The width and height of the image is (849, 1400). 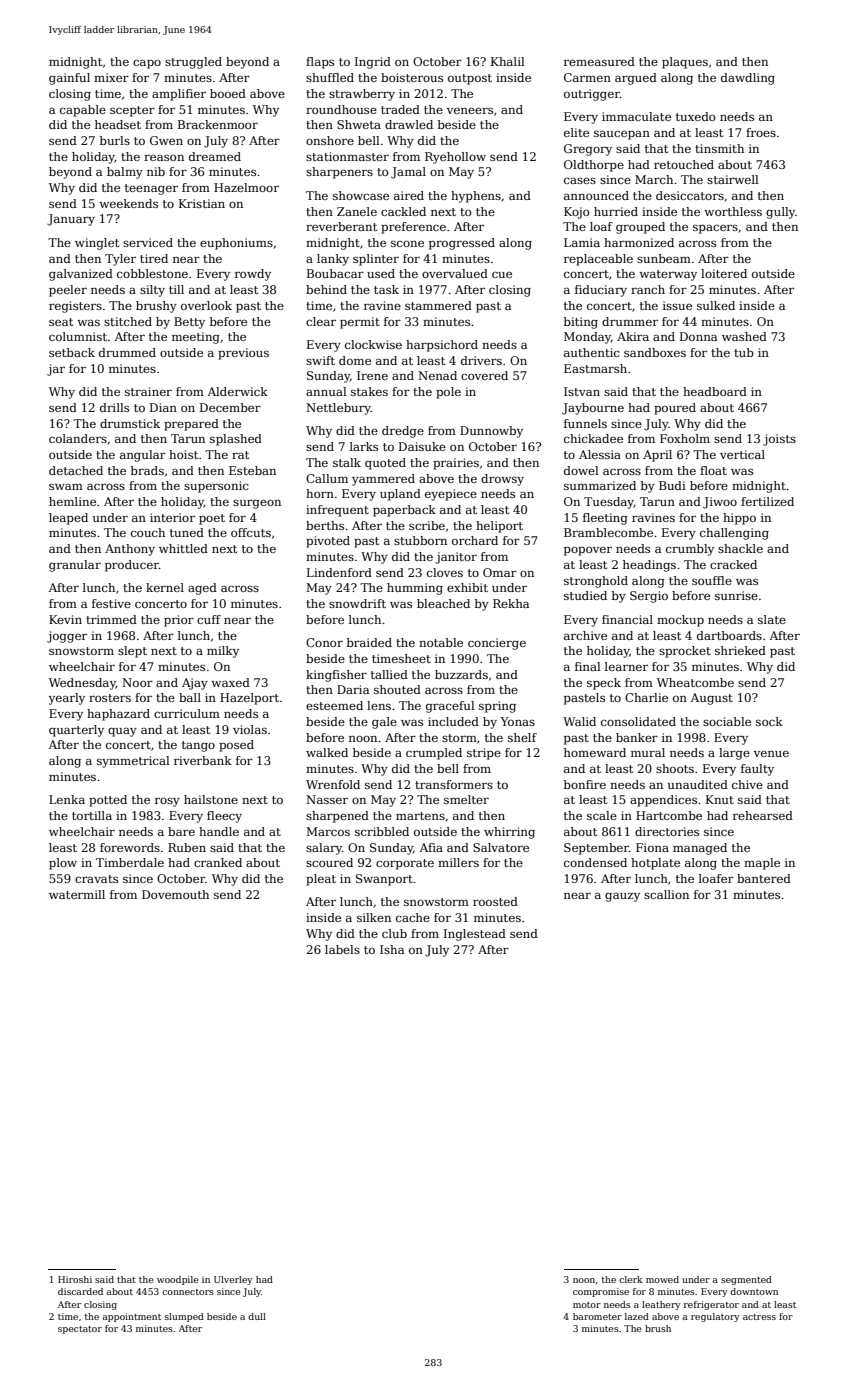 What do you see at coordinates (257, 1316) in the image?
I see `dull` at bounding box center [257, 1316].
